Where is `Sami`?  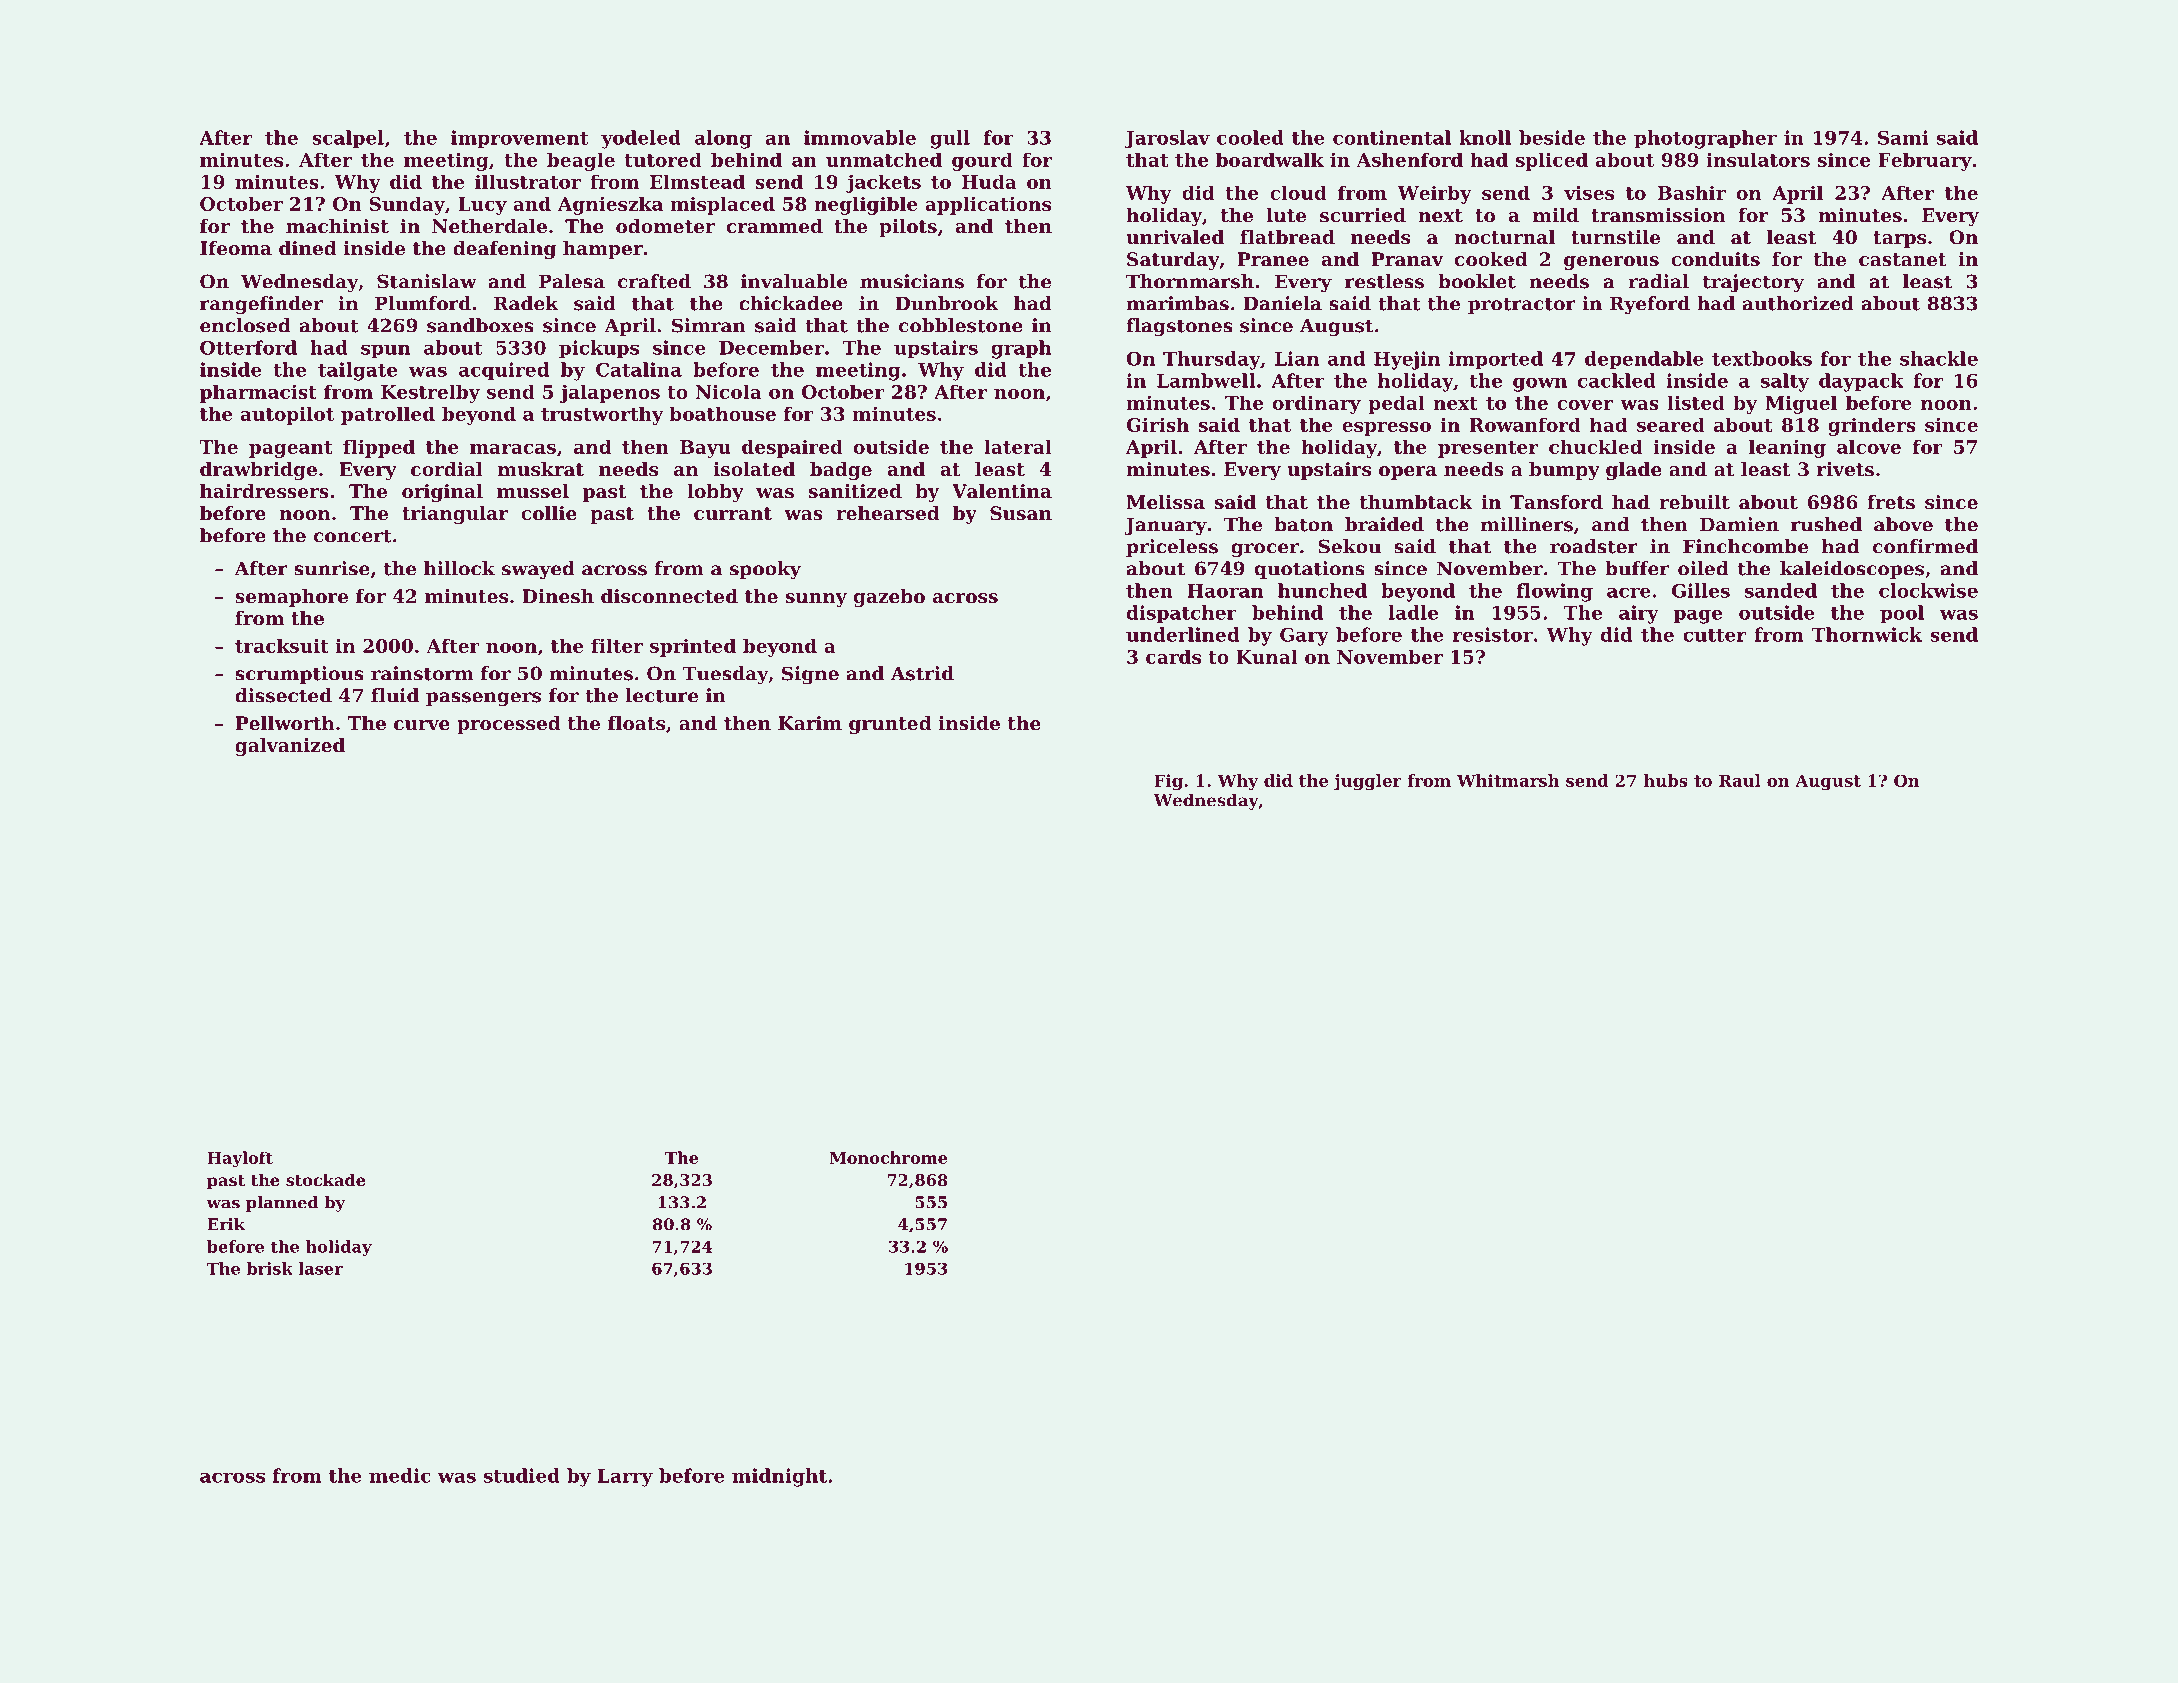 Sami is located at coordinates (1903, 137).
